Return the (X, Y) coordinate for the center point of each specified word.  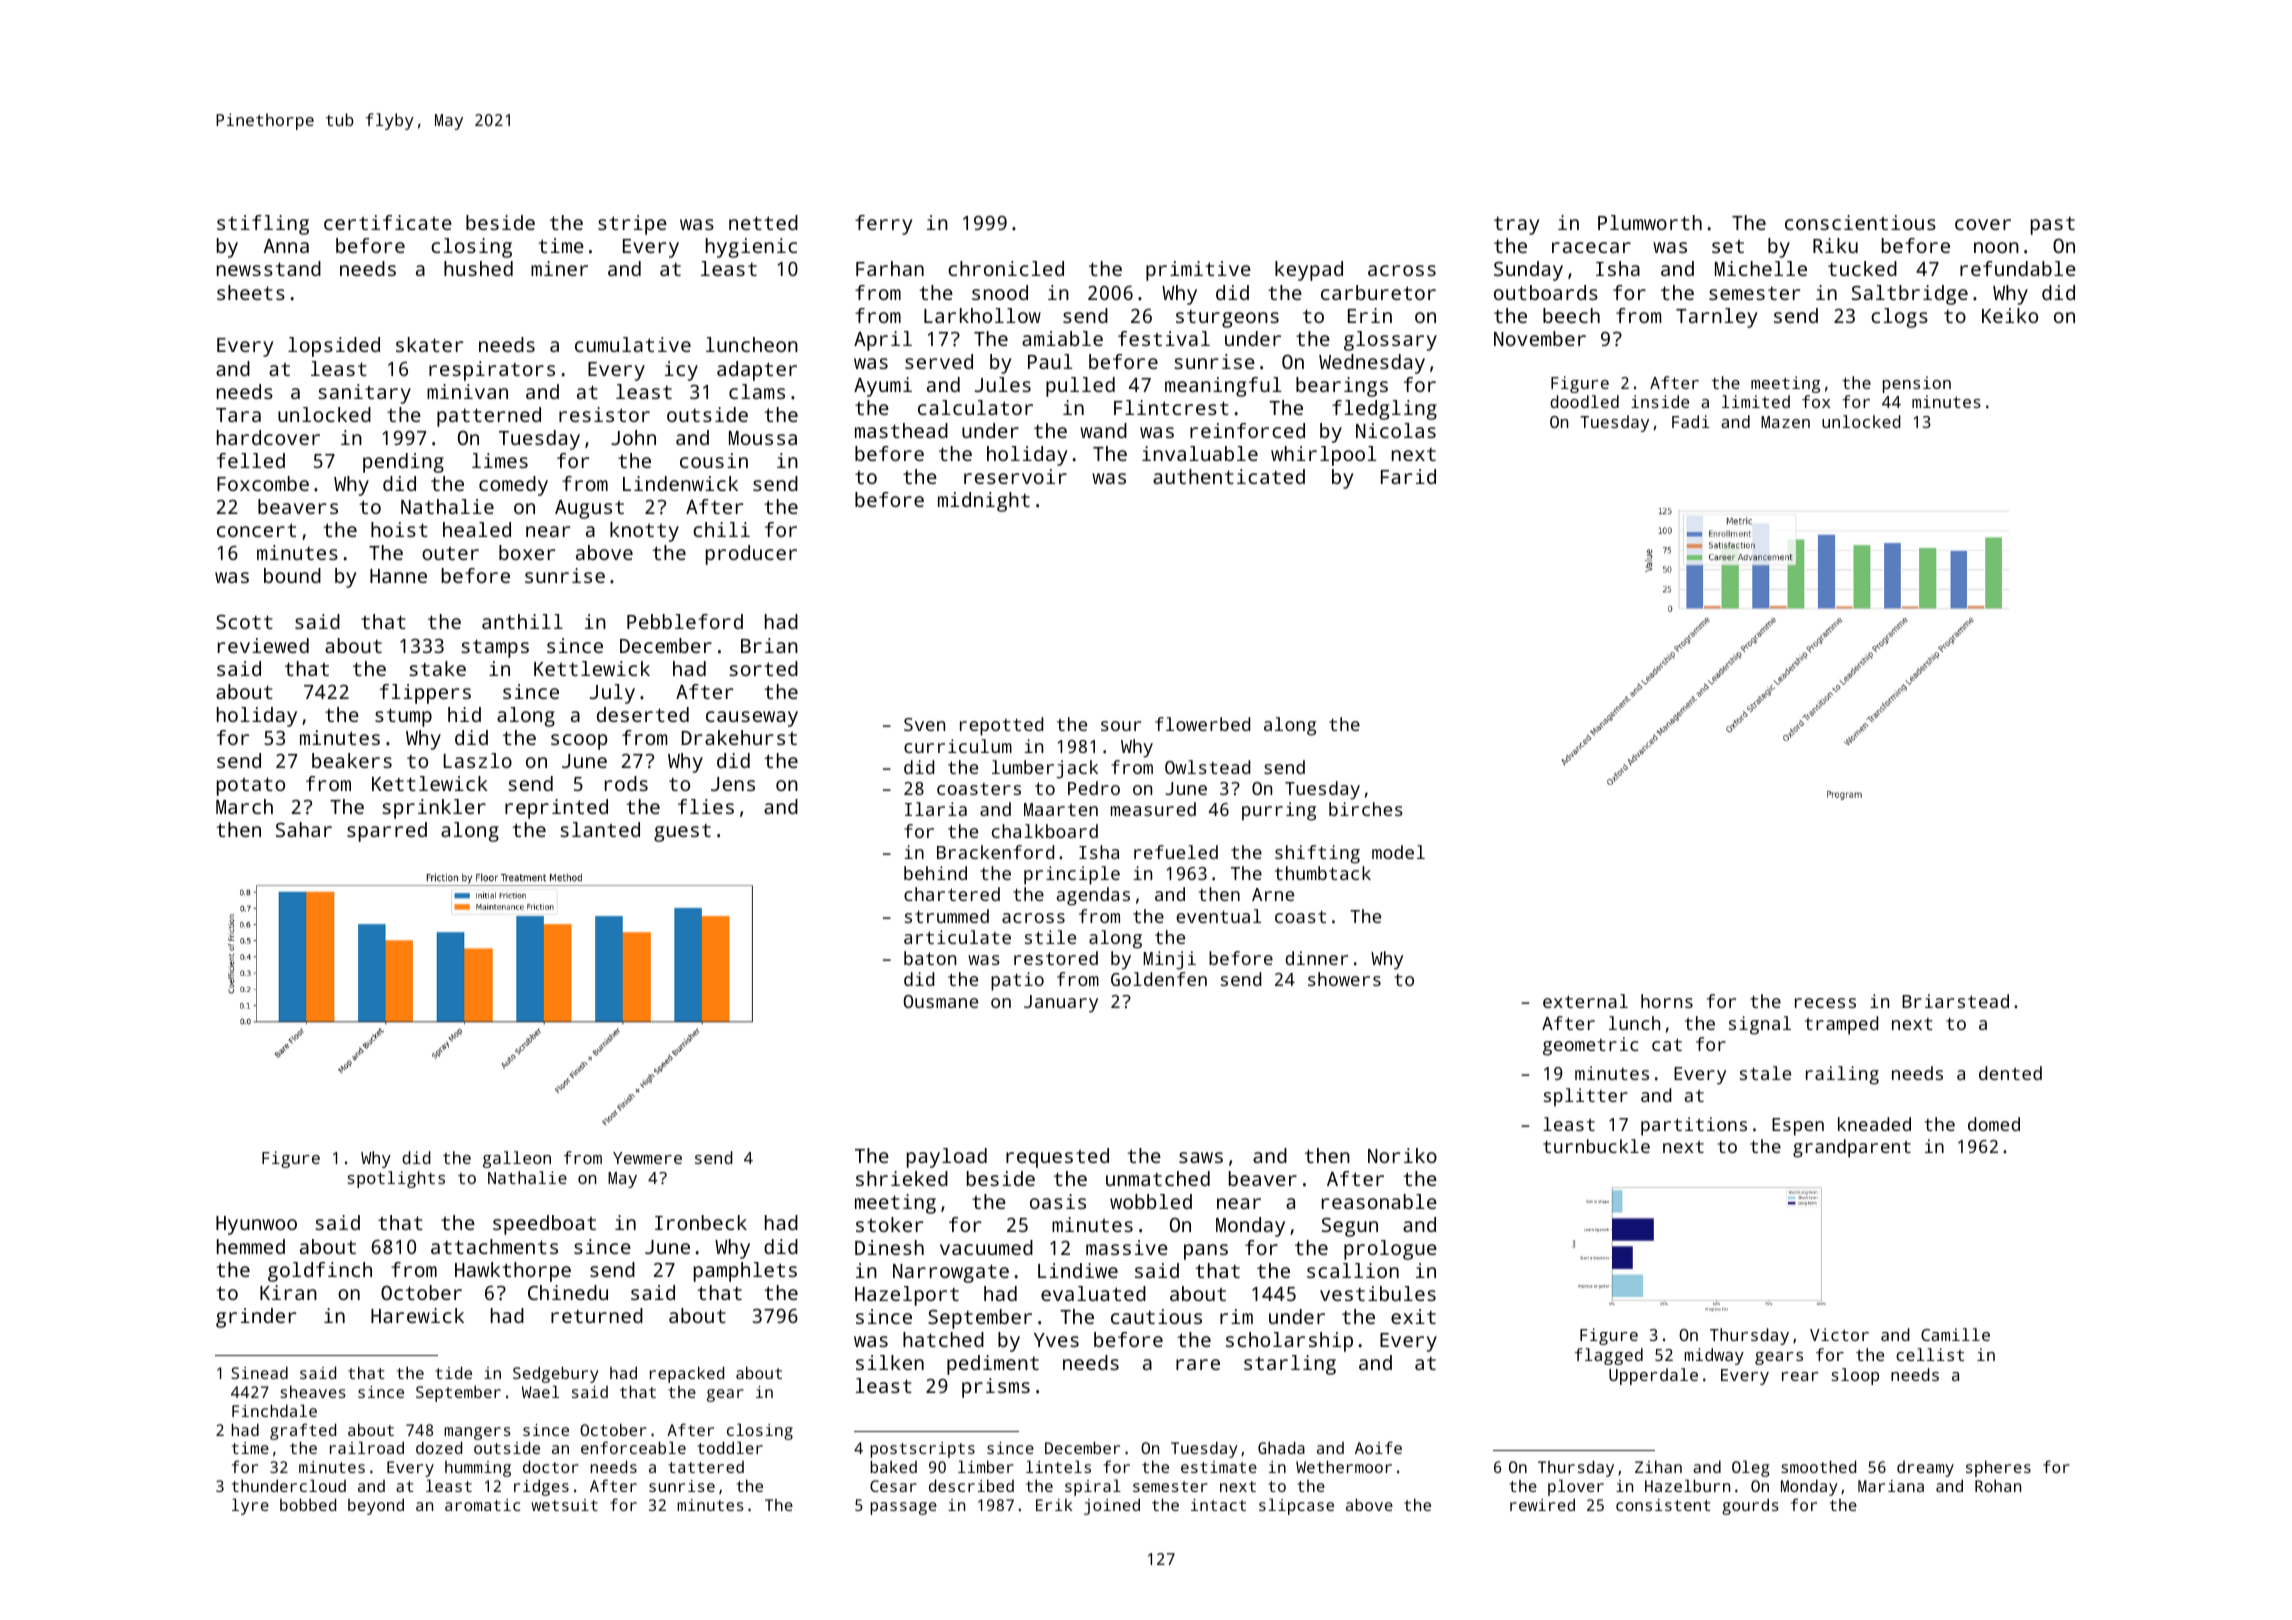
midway (1714, 1356)
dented (2010, 1073)
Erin (1370, 315)
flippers (425, 694)
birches (1366, 809)
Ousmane (940, 1001)
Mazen (1785, 422)
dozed (439, 1447)
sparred (387, 832)
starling (1290, 1365)
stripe (632, 225)
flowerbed (1202, 724)
